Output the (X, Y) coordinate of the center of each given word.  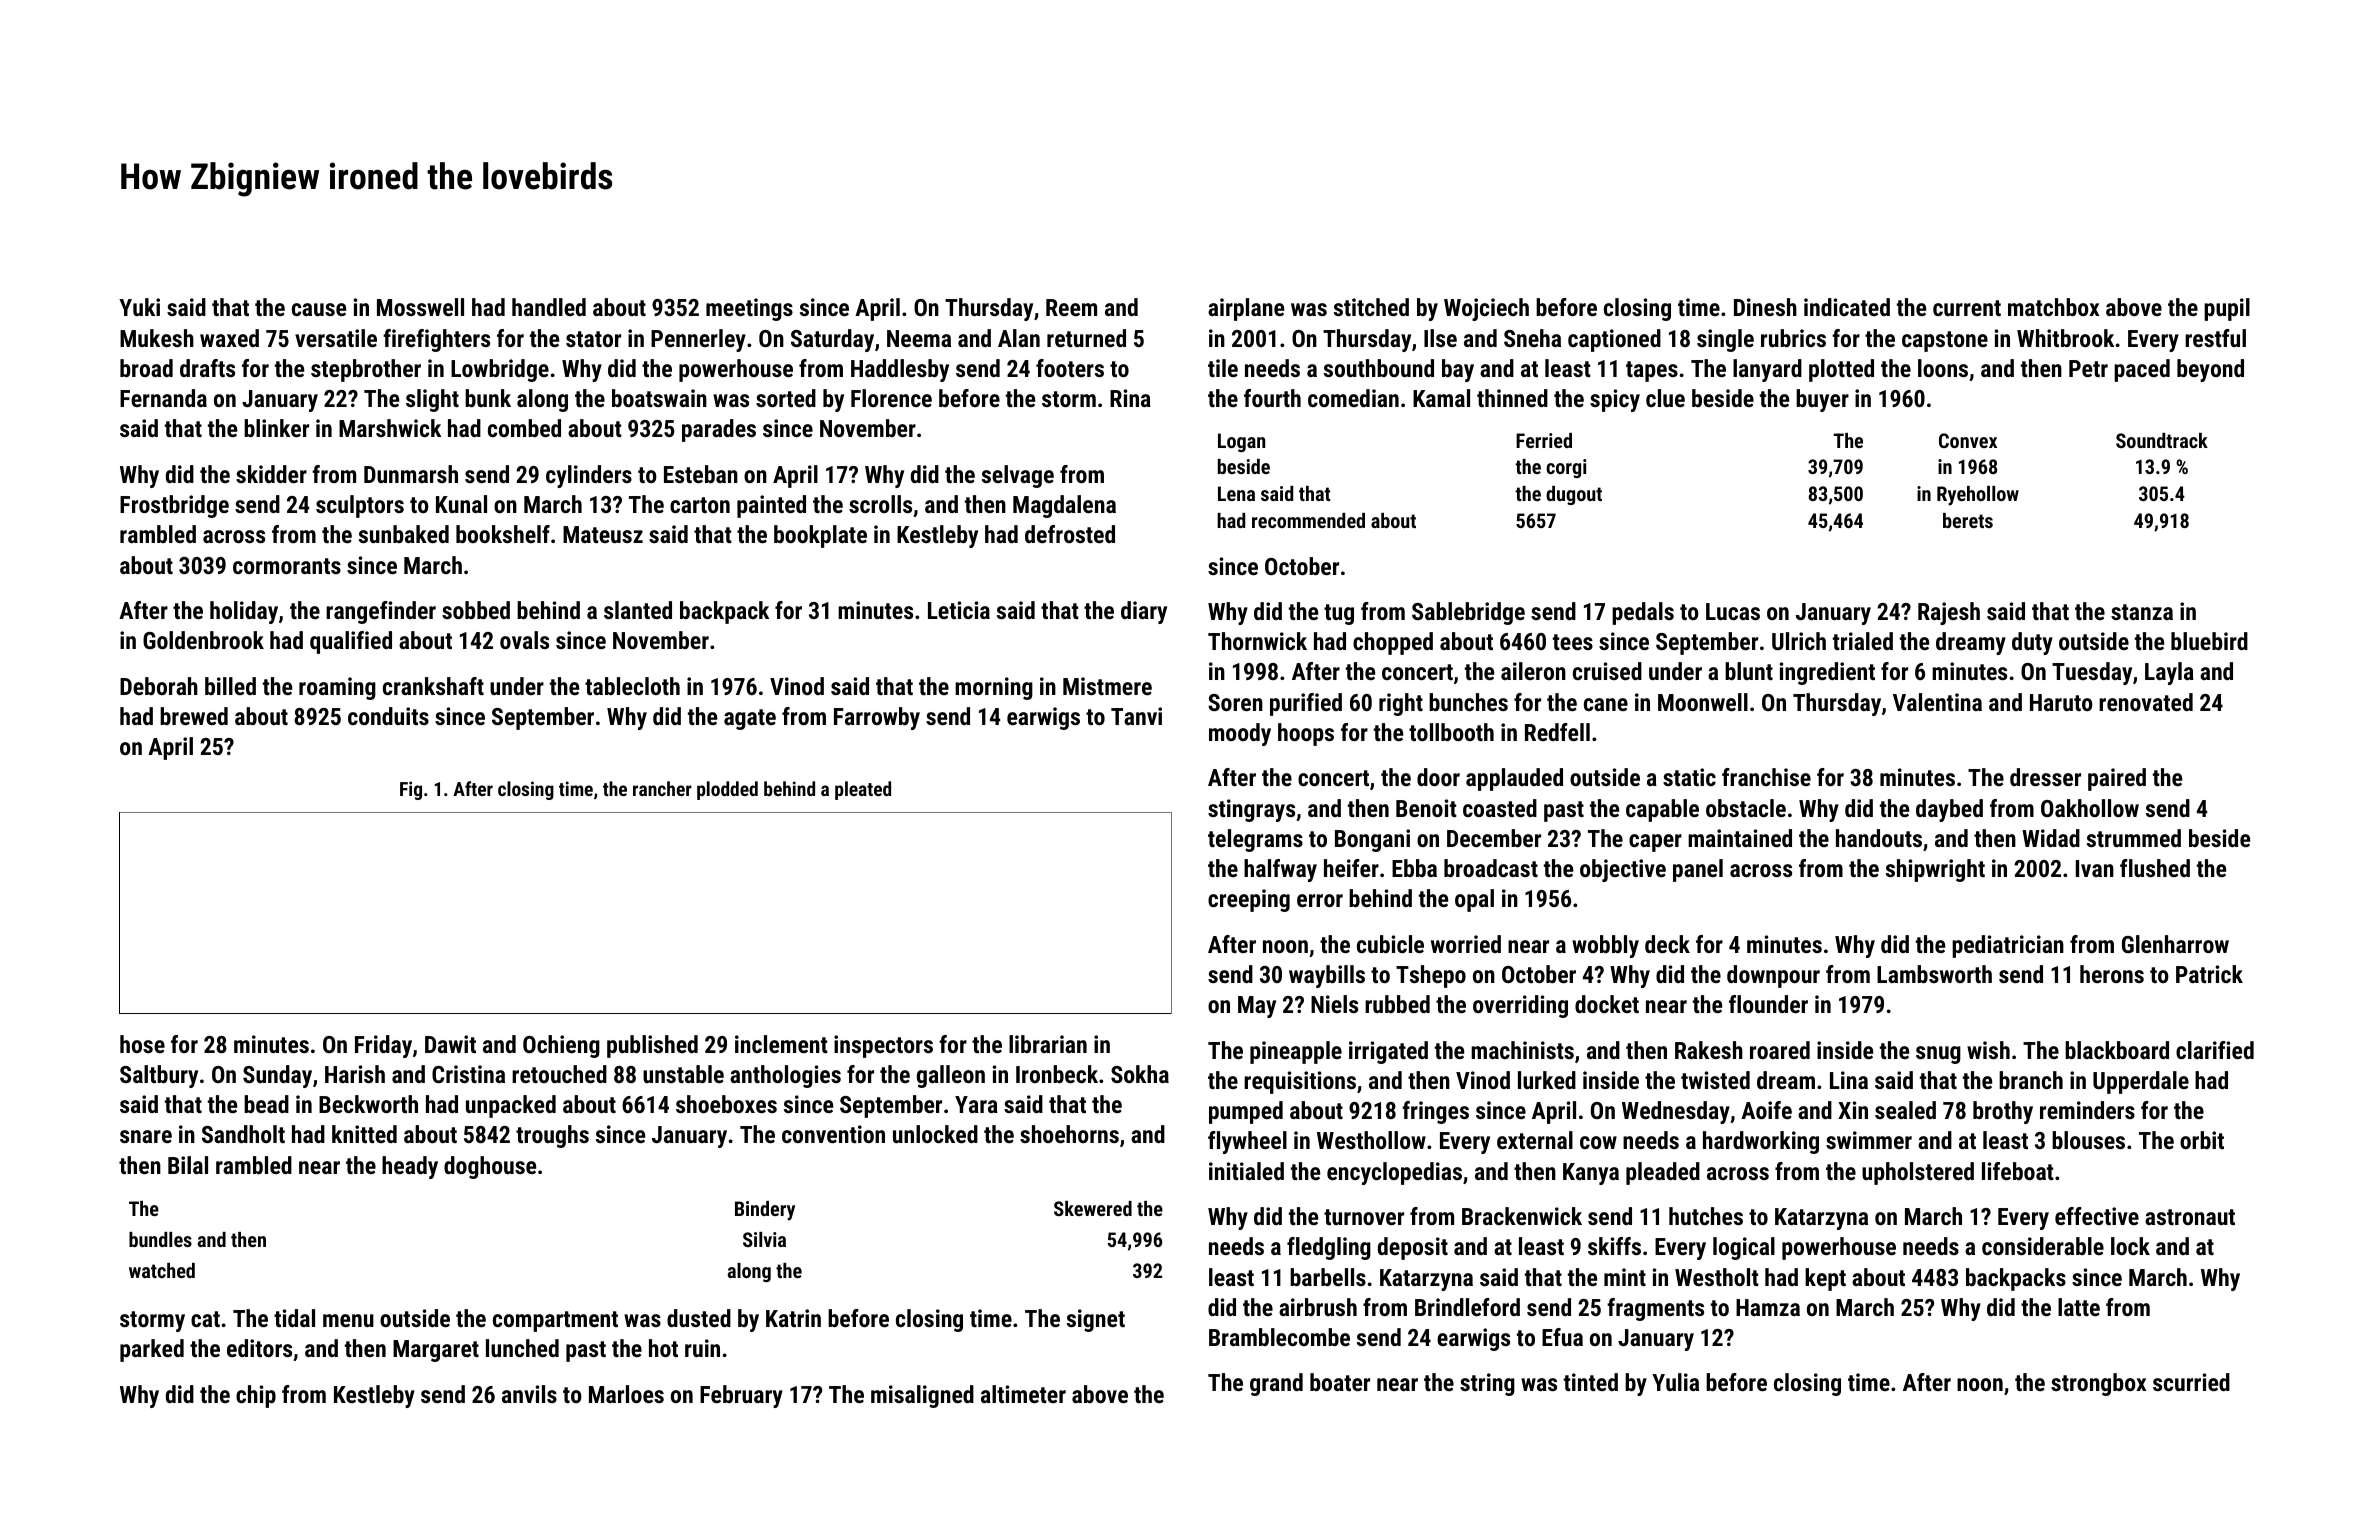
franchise (1766, 777)
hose (142, 1044)
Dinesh (1765, 307)
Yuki (139, 307)
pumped (1246, 1112)
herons (2112, 974)
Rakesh (1709, 1050)
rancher (662, 788)
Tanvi (1136, 716)
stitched (1371, 307)
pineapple (1296, 1052)
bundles (160, 1239)
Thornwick (1257, 641)
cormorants (287, 566)
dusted (699, 1318)
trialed (1863, 641)
